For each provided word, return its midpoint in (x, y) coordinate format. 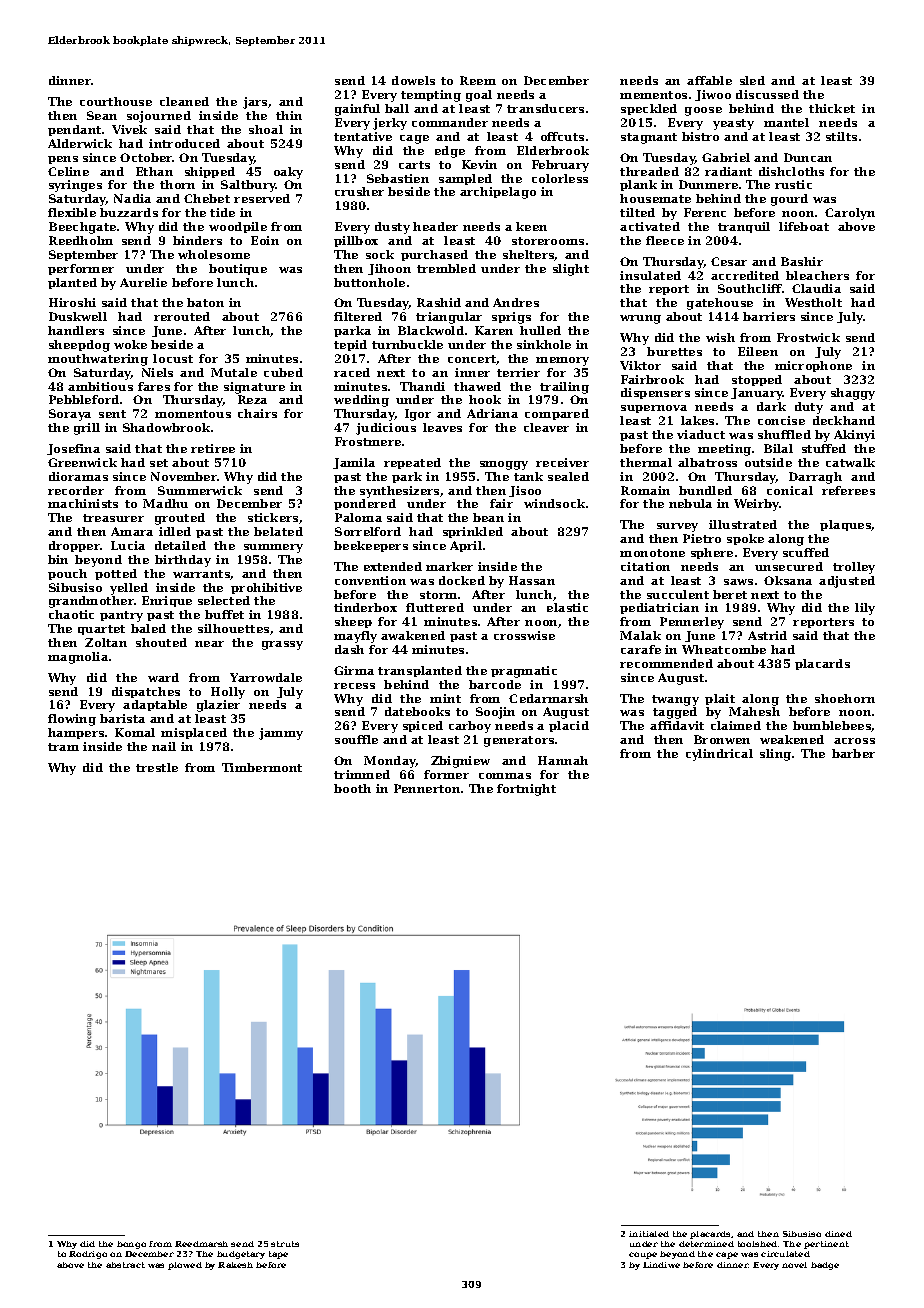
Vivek (129, 129)
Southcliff (750, 288)
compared (557, 414)
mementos (653, 95)
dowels (413, 80)
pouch (67, 574)
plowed (185, 1266)
